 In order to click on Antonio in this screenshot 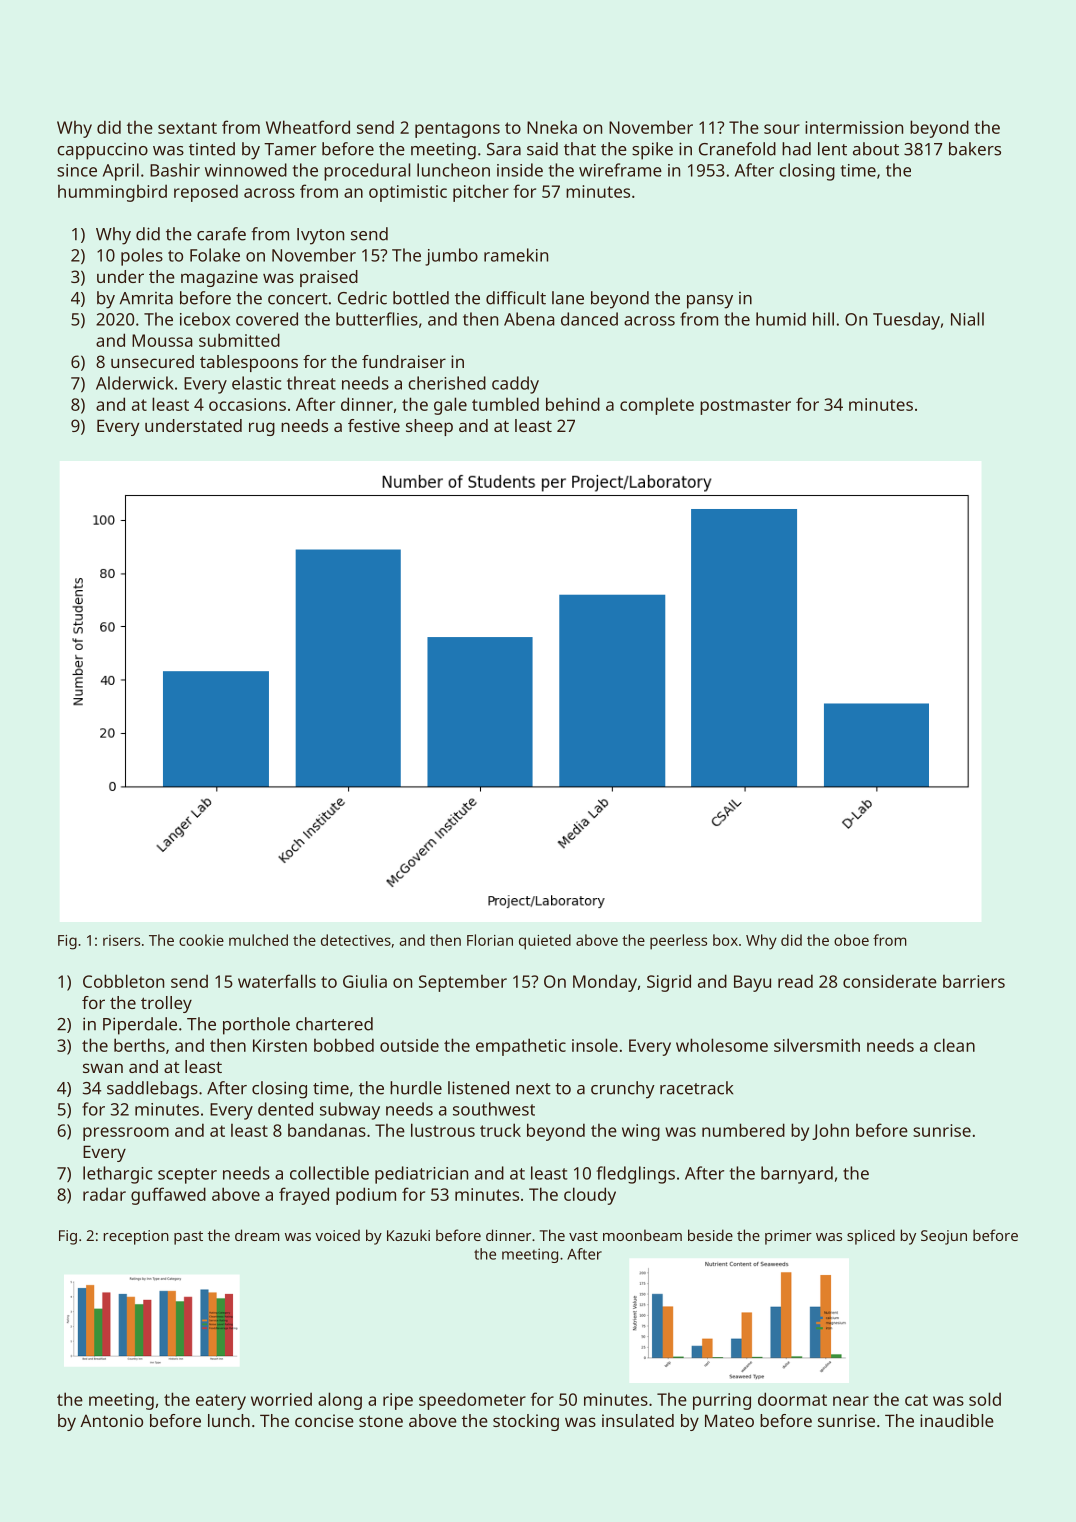, I will do `click(111, 1420)`.
